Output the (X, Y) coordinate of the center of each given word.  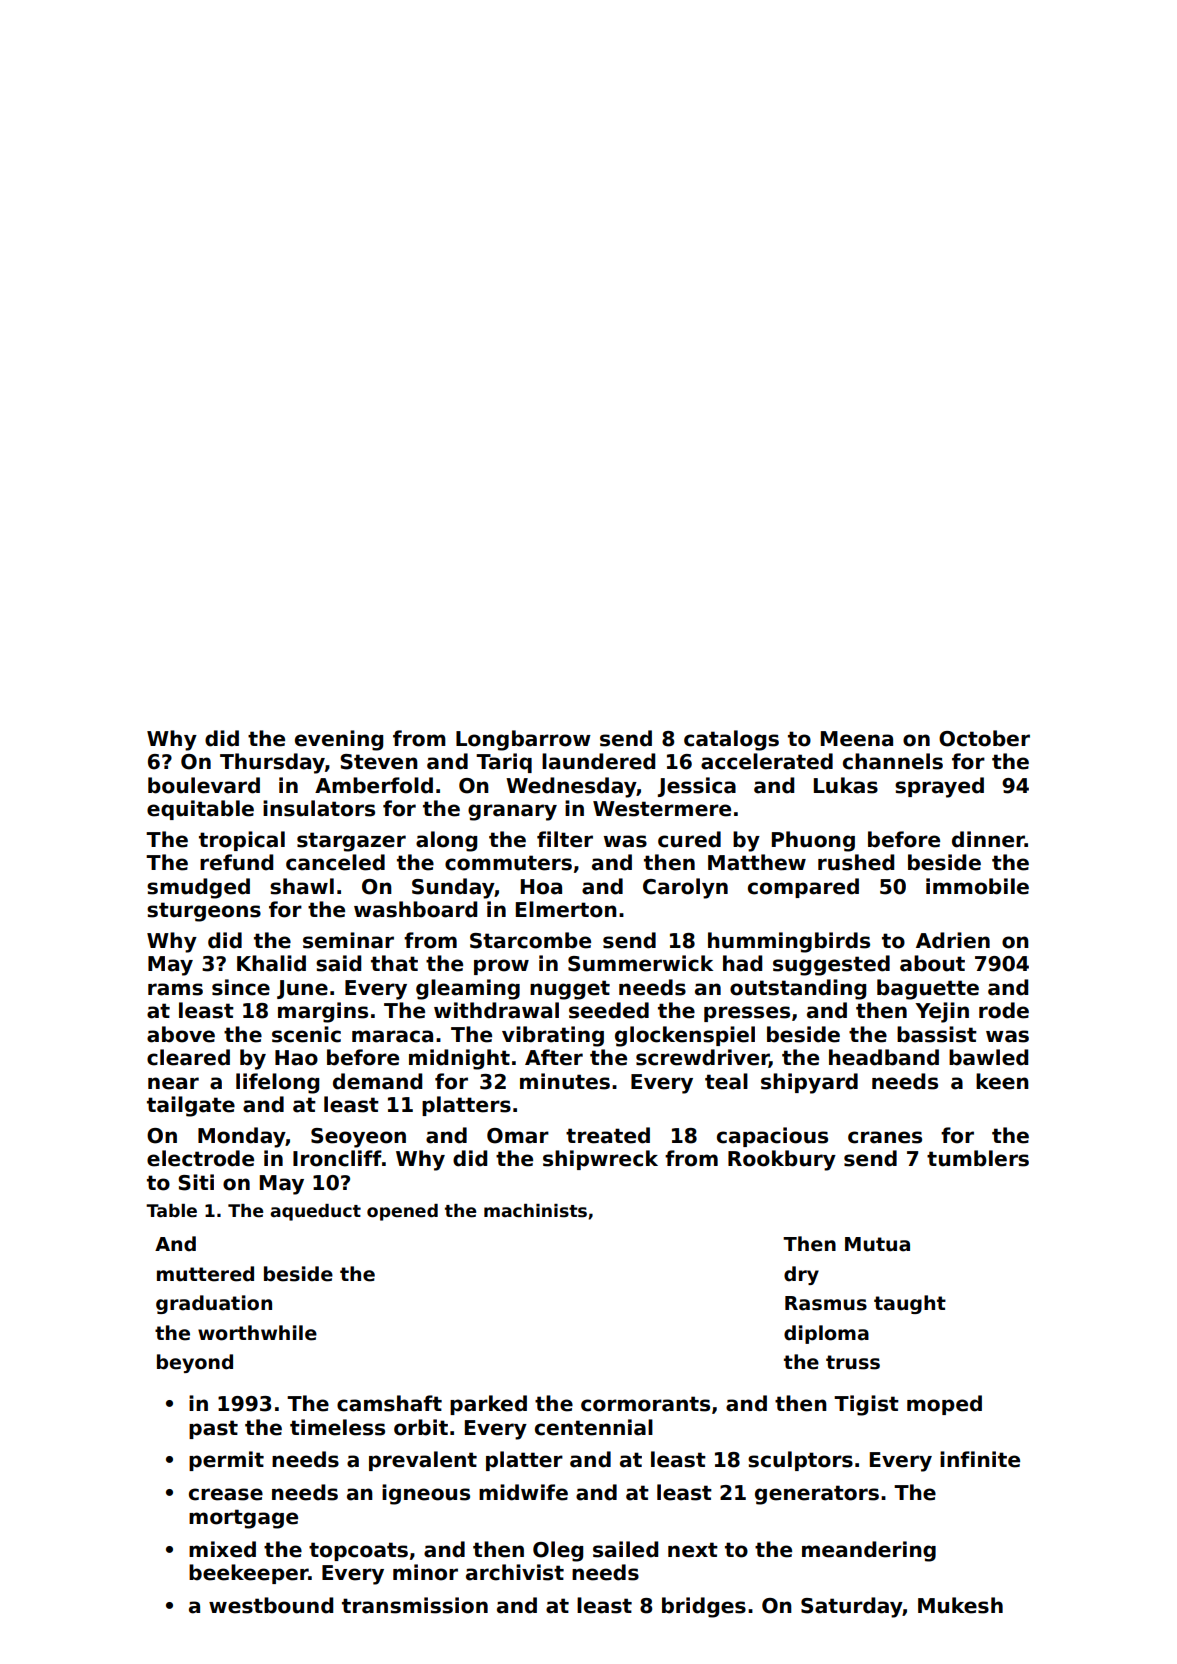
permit (226, 1461)
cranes (885, 1137)
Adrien (953, 940)
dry (801, 1275)
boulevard (204, 785)
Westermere (662, 809)
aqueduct (315, 1212)
